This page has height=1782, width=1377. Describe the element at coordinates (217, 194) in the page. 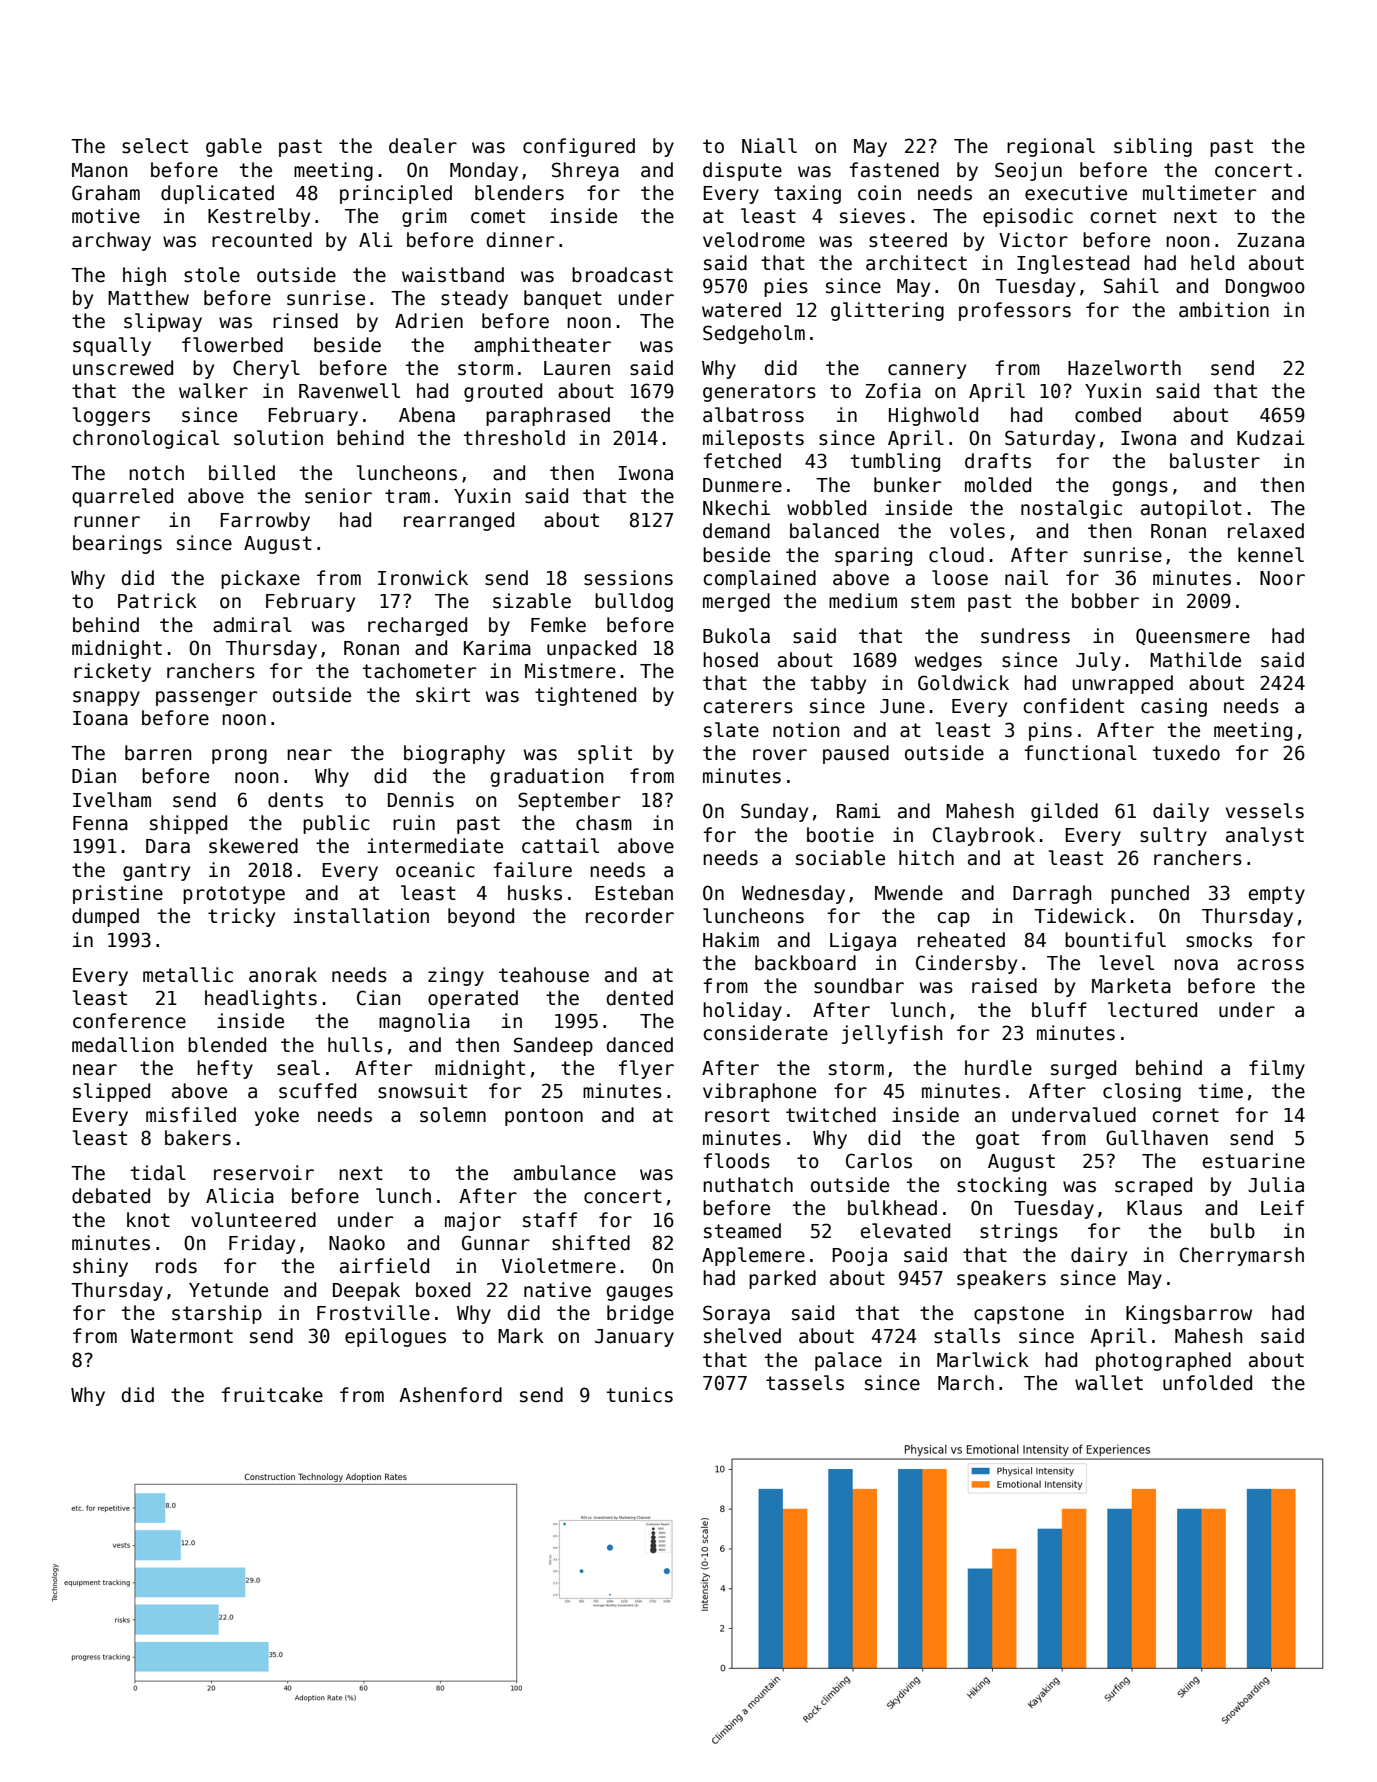

I see `duplicated` at that location.
